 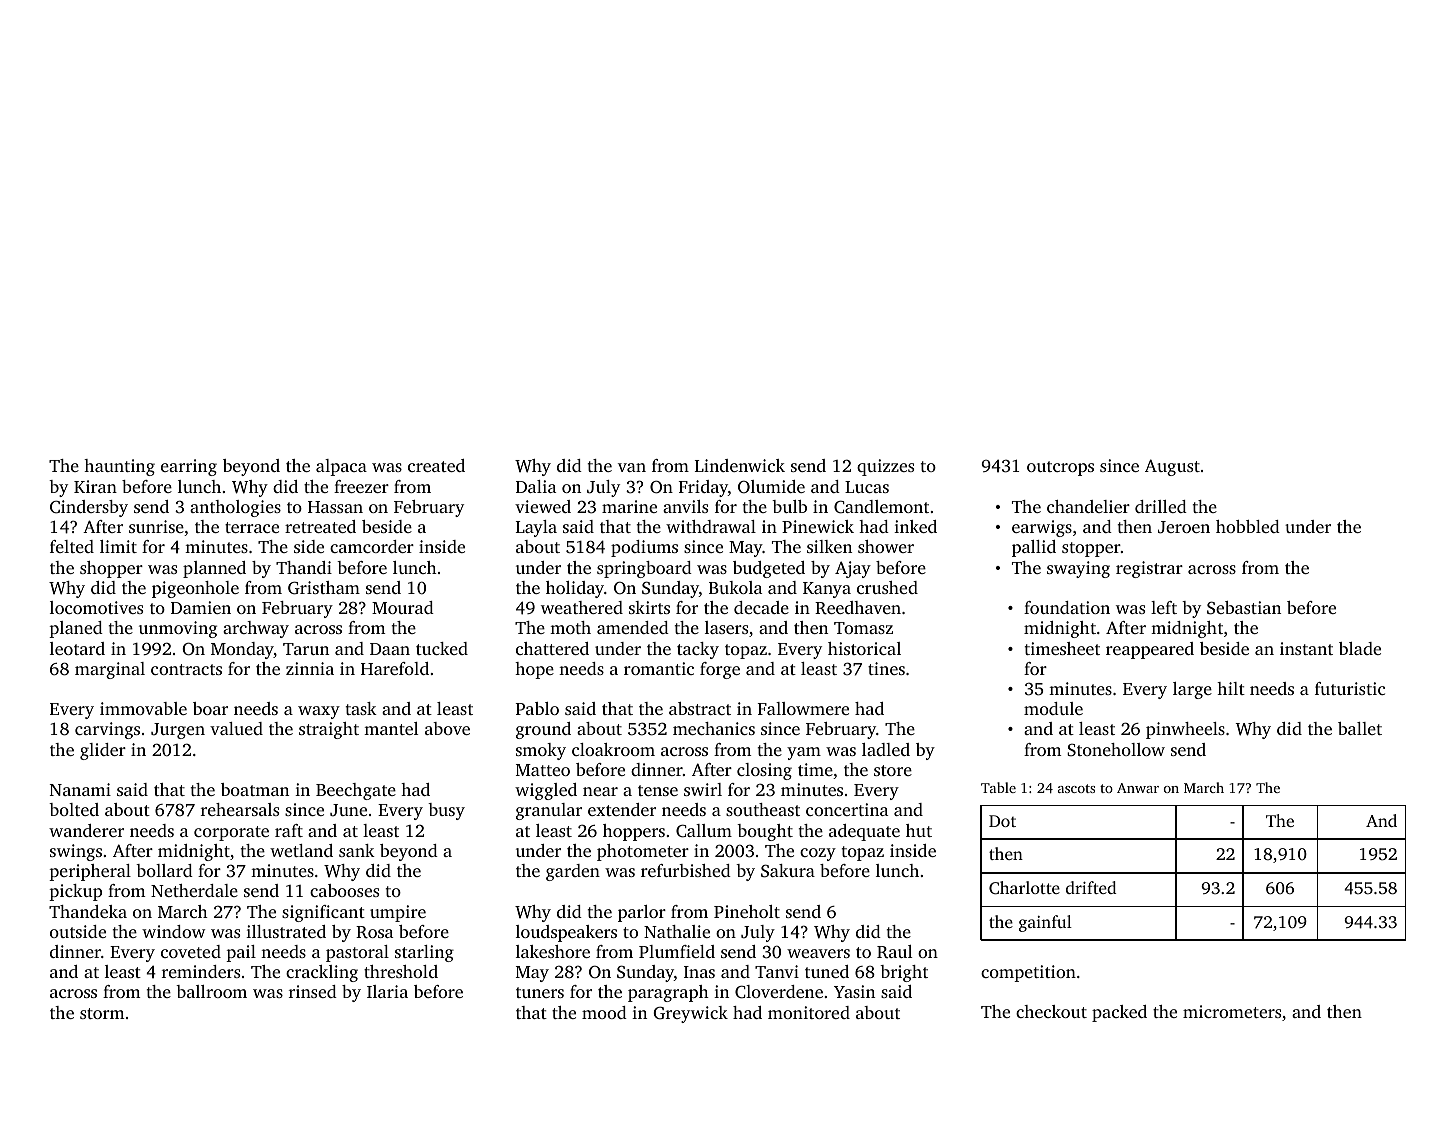 I want to click on Cindersby, so click(x=89, y=508).
